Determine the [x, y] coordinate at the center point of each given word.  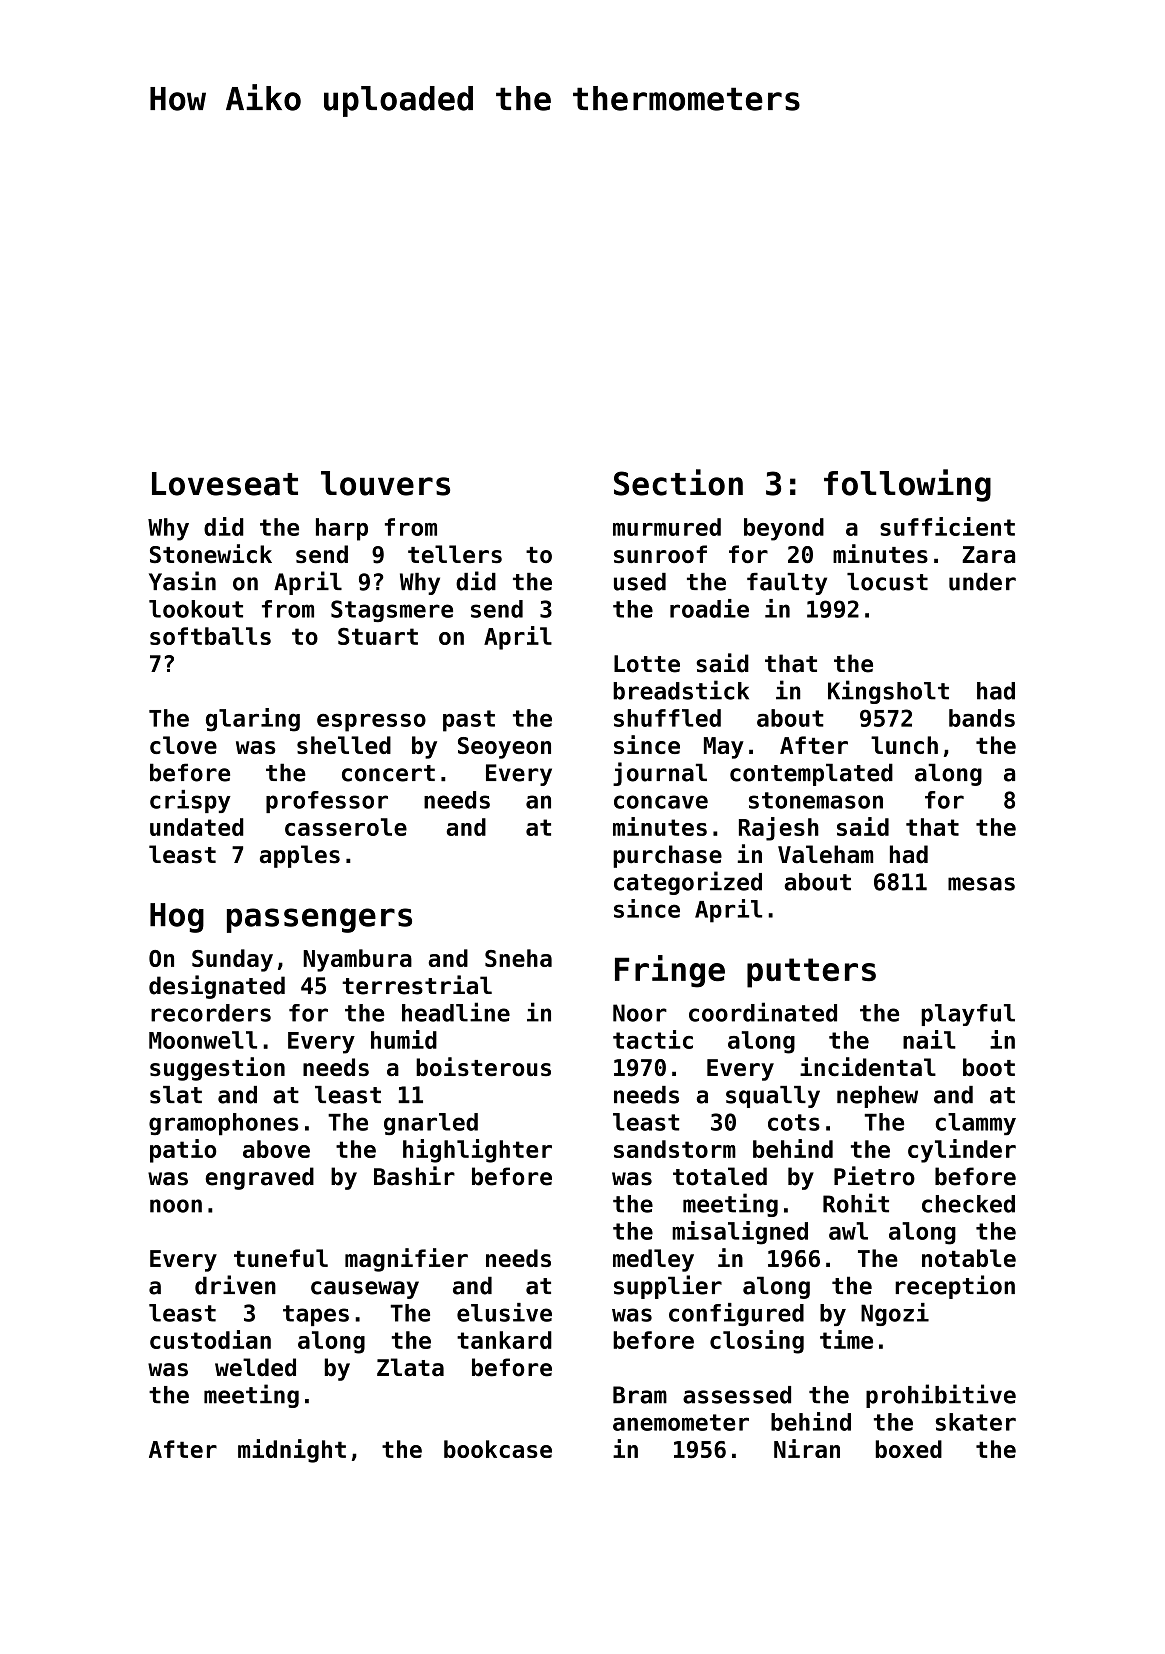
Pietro [874, 1176]
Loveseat [225, 484]
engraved [259, 1178]
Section [678, 482]
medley [653, 1260]
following [907, 485]
